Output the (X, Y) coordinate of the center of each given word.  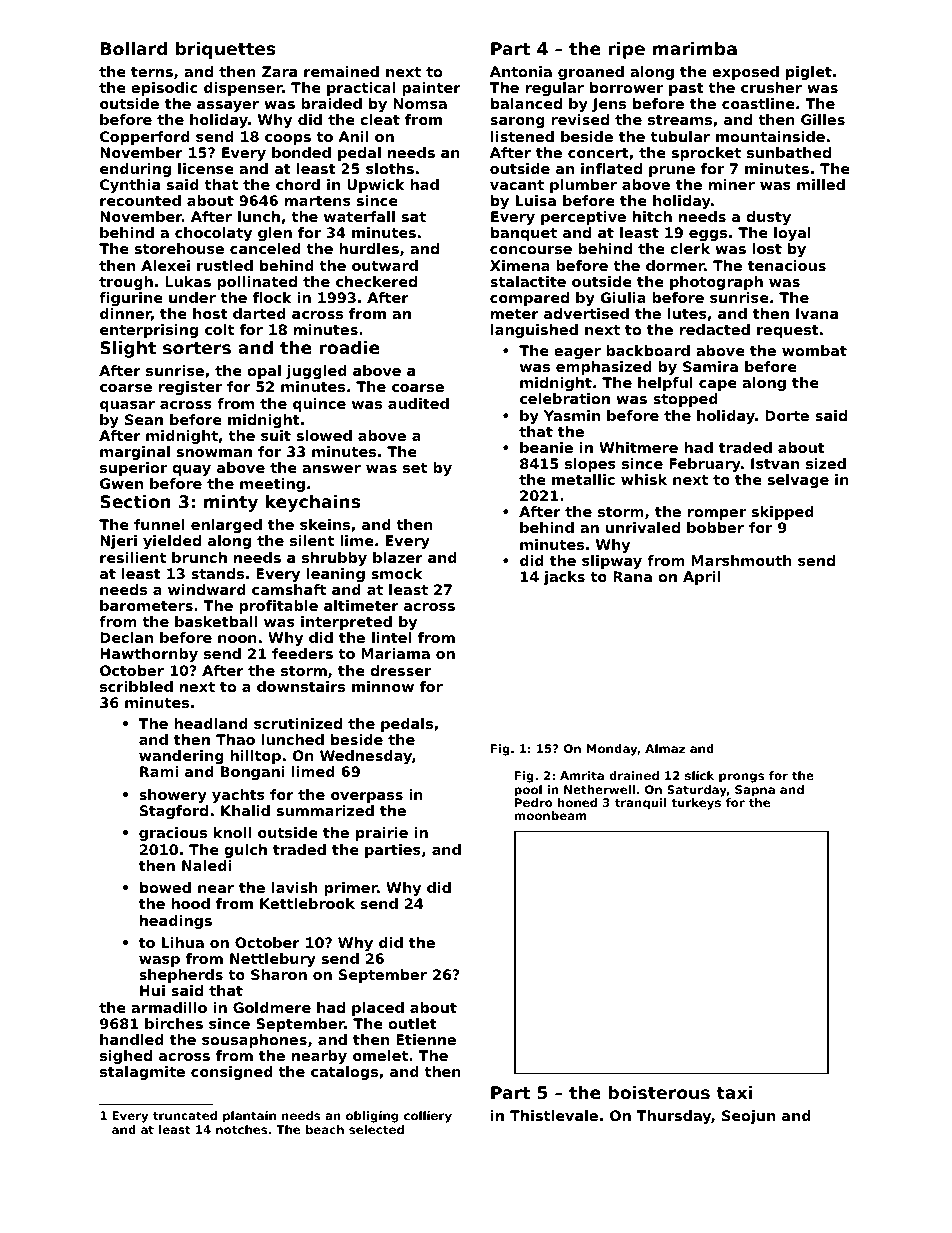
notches (241, 1129)
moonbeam (550, 815)
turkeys (696, 804)
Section (135, 501)
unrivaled (643, 527)
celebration (565, 398)
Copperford (145, 138)
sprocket (706, 154)
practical (361, 89)
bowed (165, 887)
